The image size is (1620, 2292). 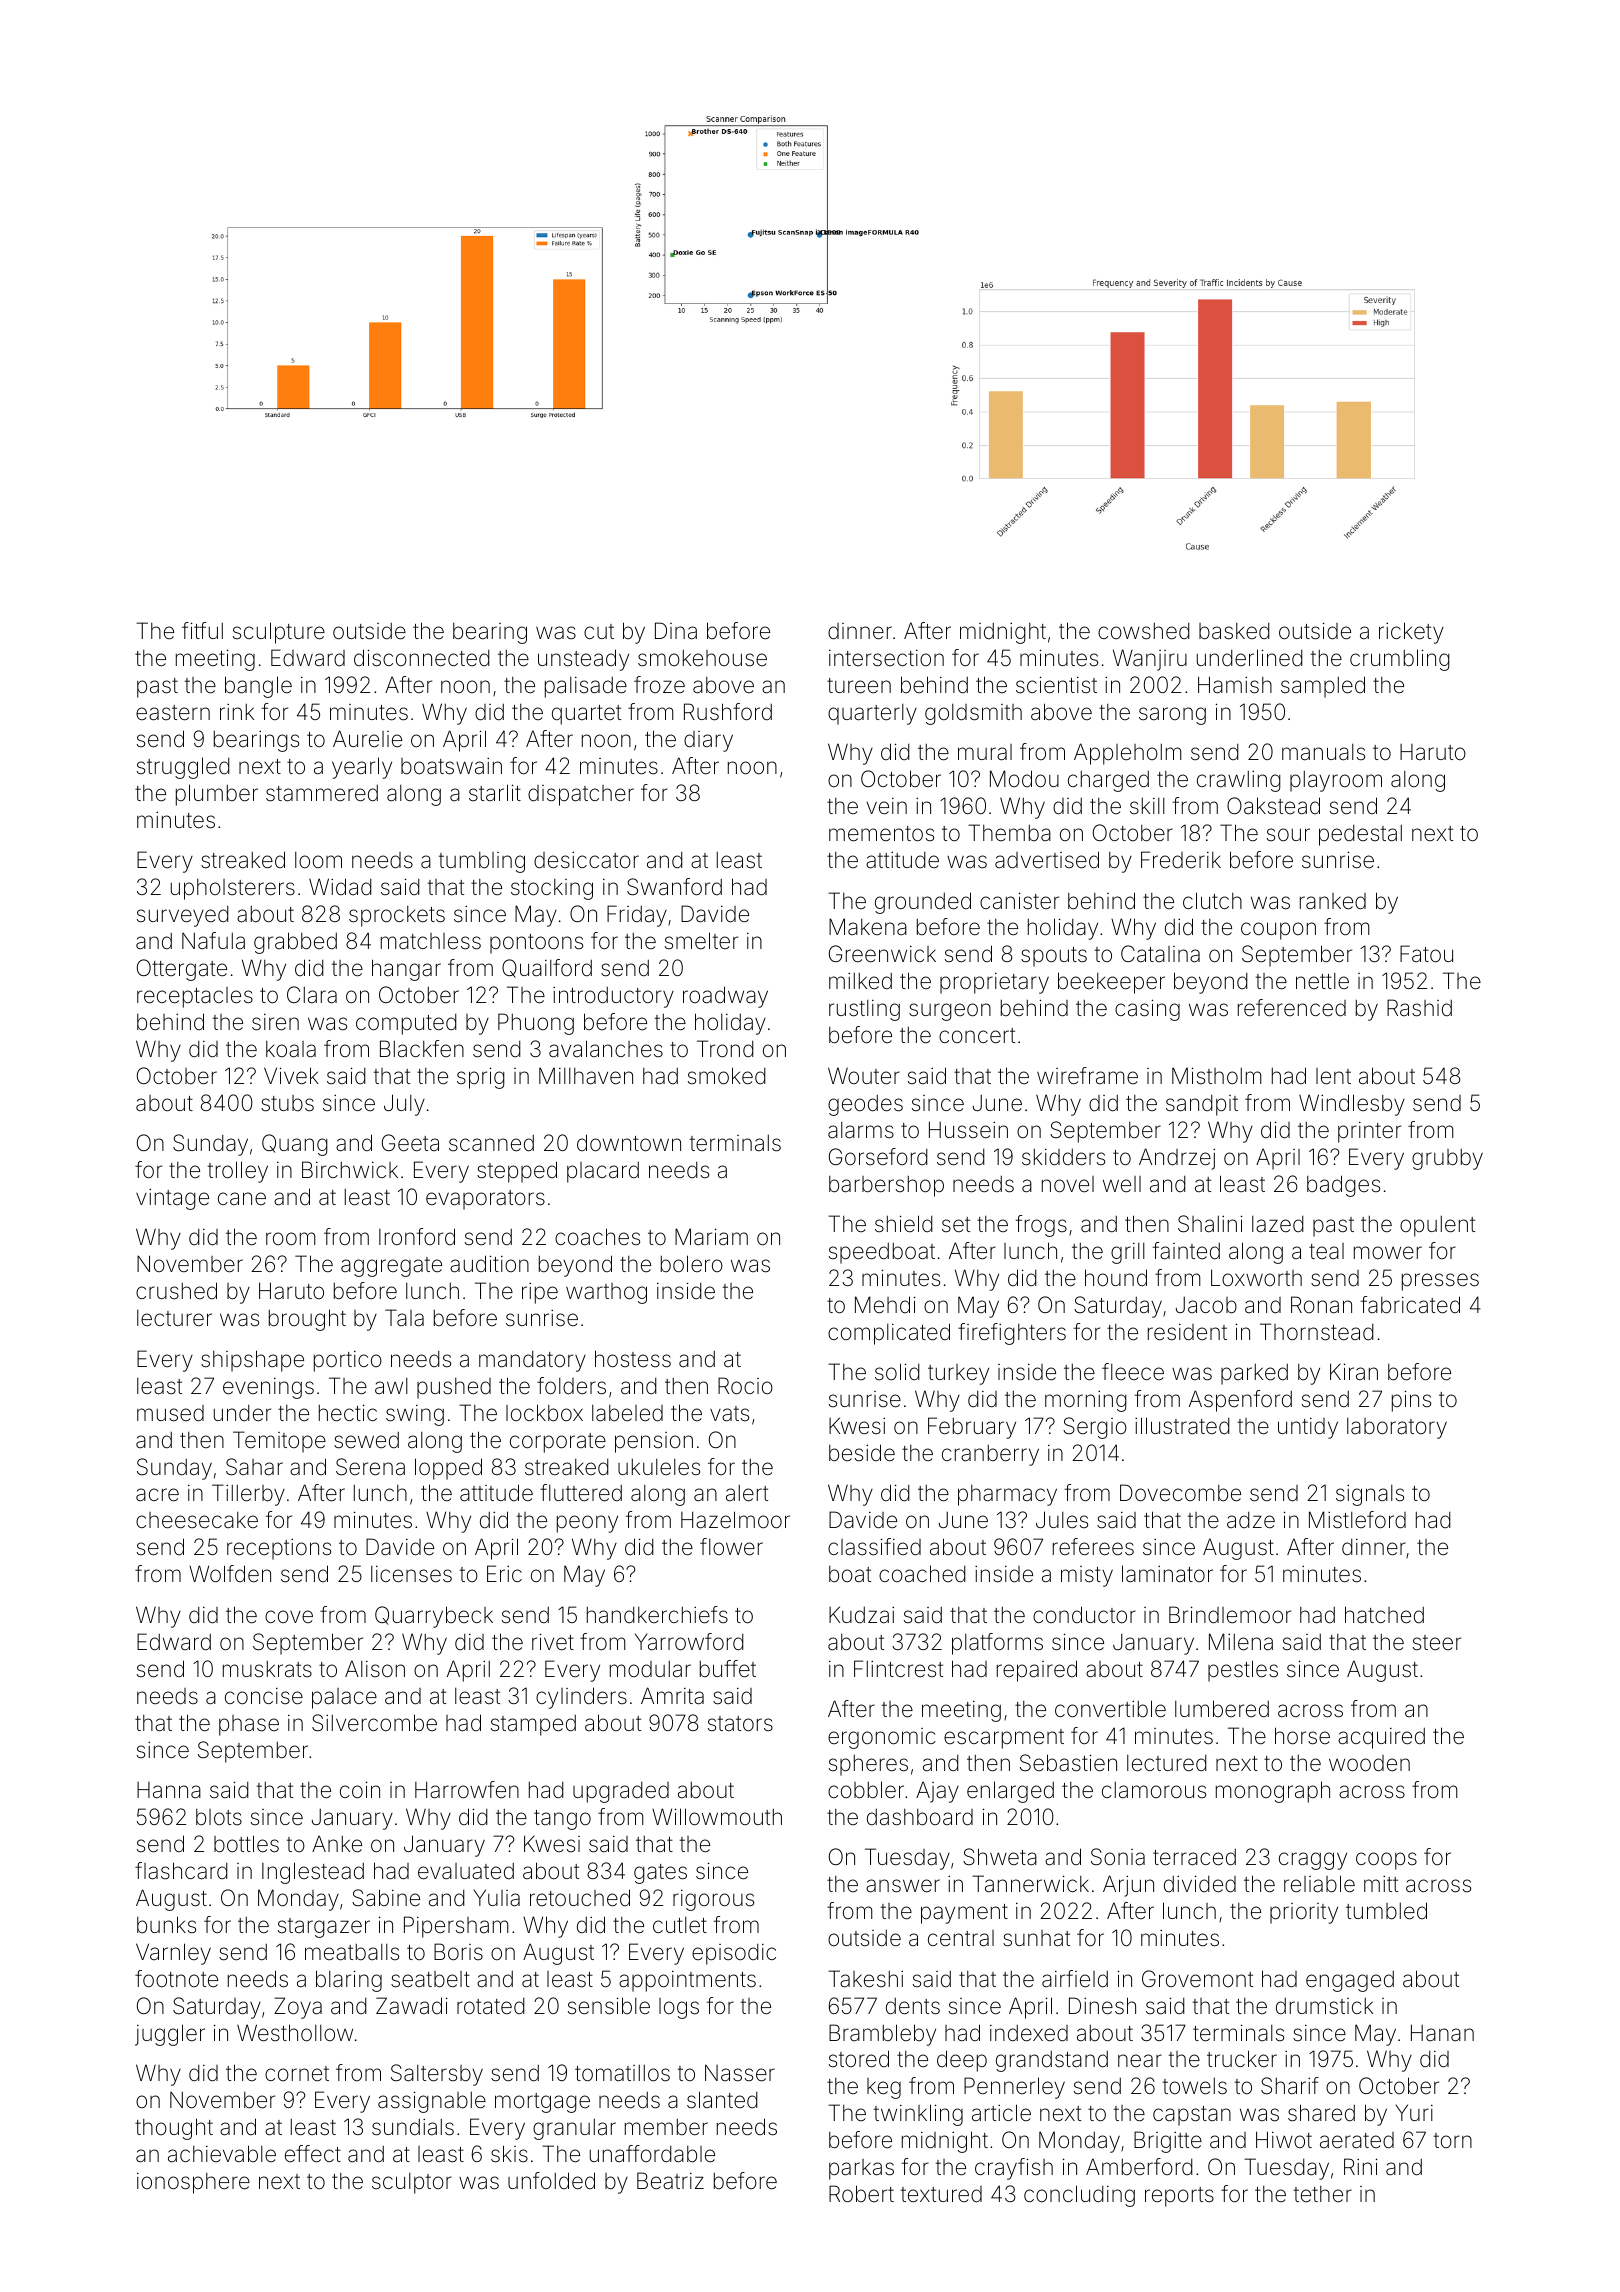 What do you see at coordinates (412, 2183) in the screenshot?
I see `sculptor` at bounding box center [412, 2183].
